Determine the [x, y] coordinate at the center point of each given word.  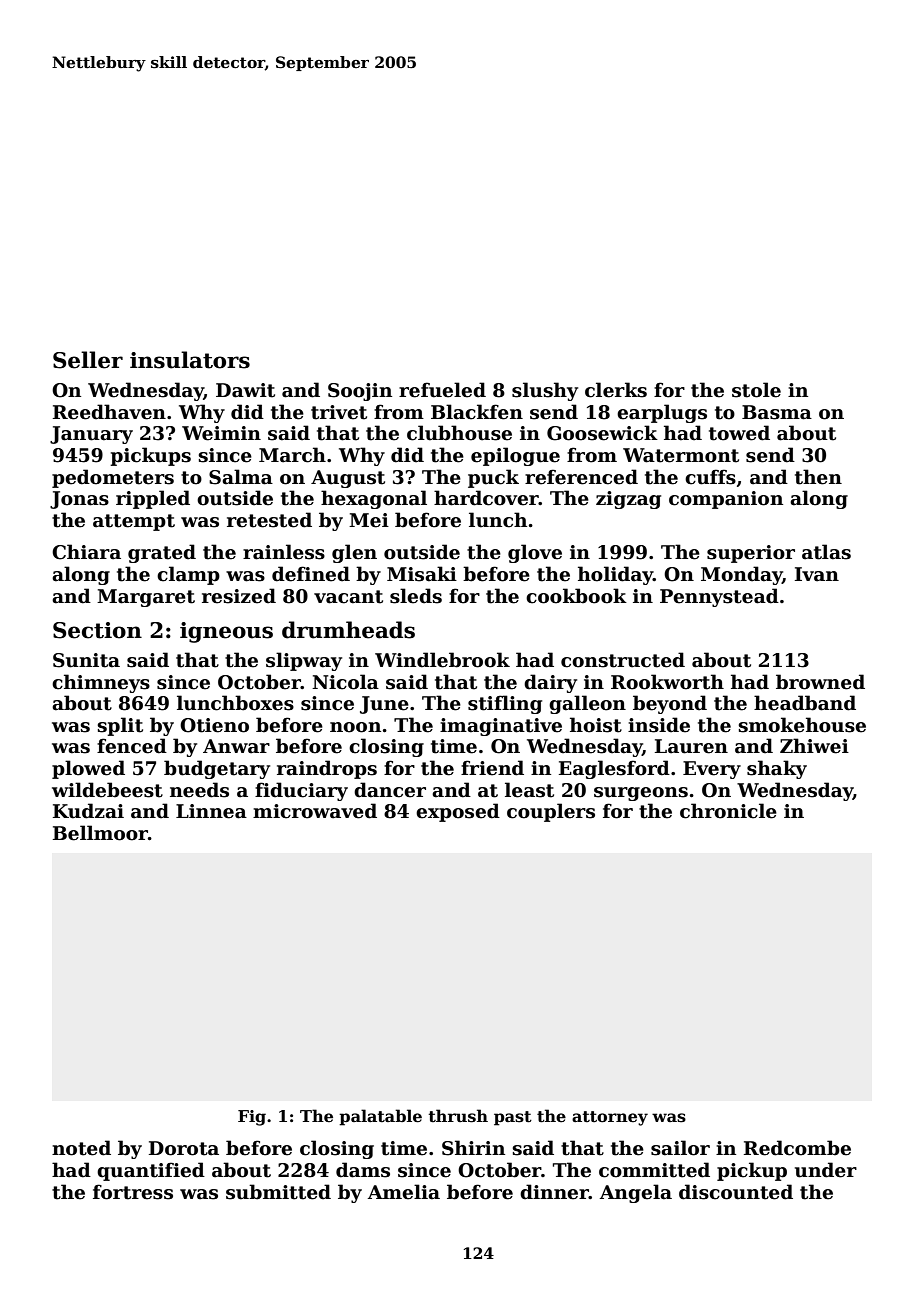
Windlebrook [442, 660]
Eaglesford [614, 769]
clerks [616, 390]
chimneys [101, 683]
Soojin [360, 392]
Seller [88, 360]
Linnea [211, 811]
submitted [278, 1192]
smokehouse [802, 725]
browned [820, 682]
